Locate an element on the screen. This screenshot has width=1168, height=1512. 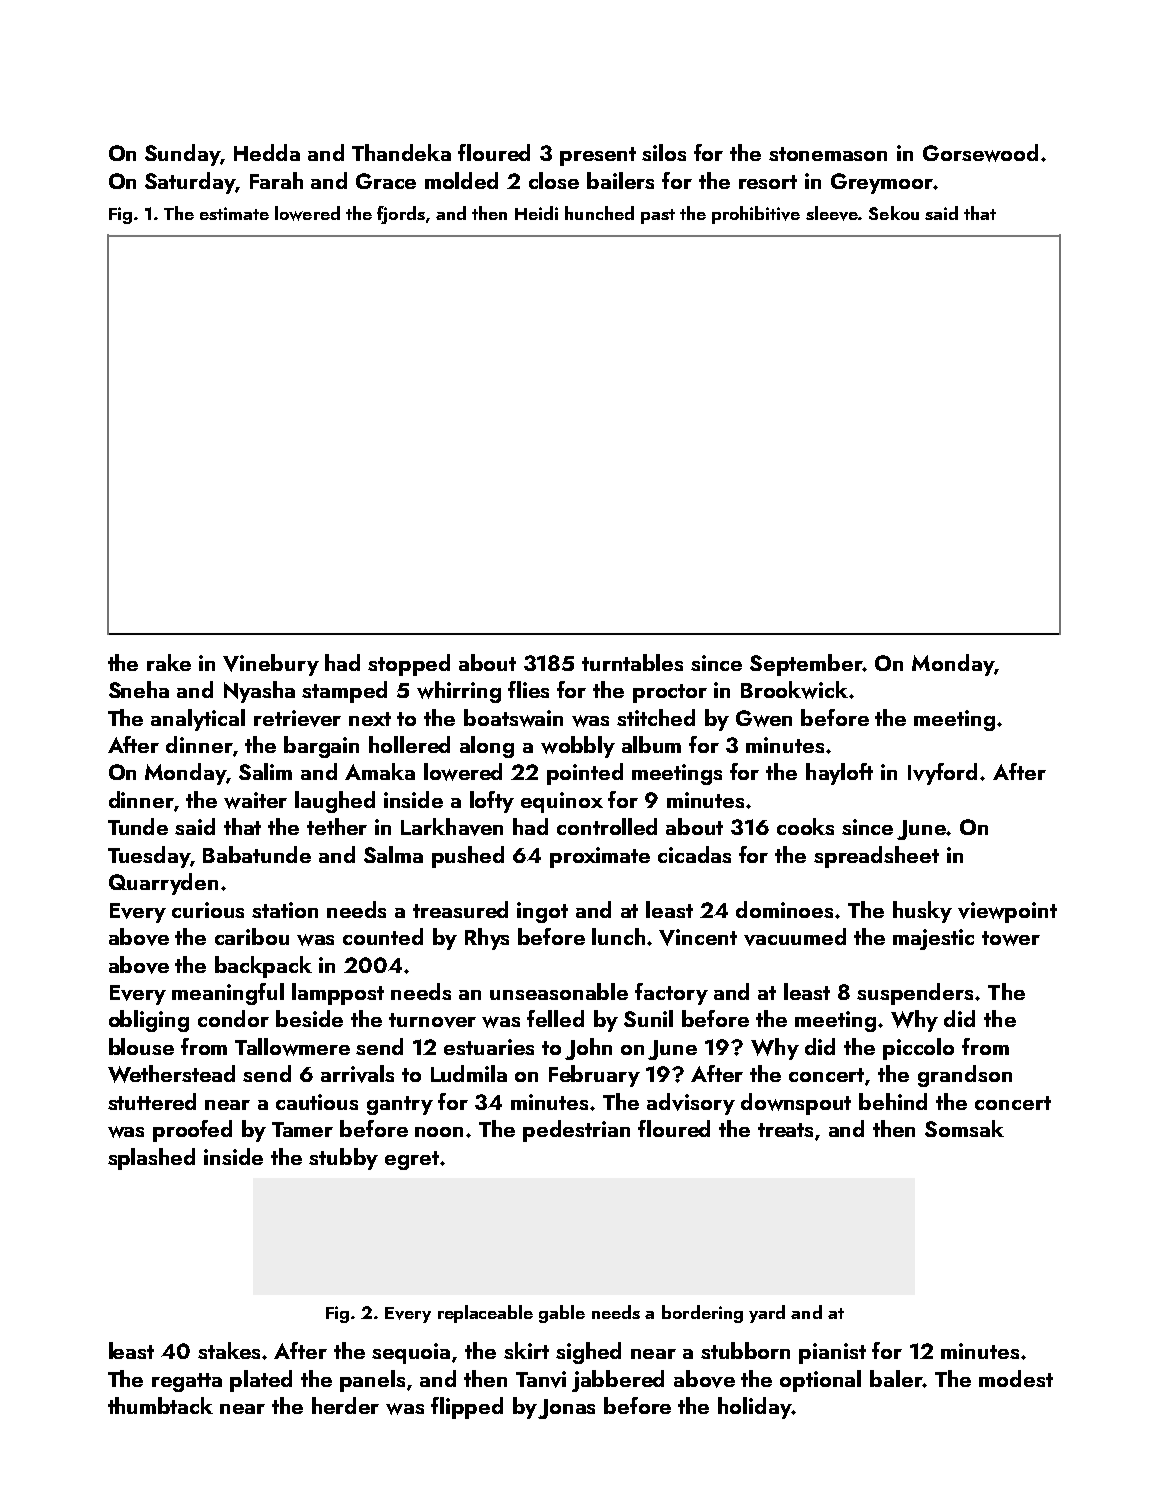
Tanvi is located at coordinates (541, 1379).
